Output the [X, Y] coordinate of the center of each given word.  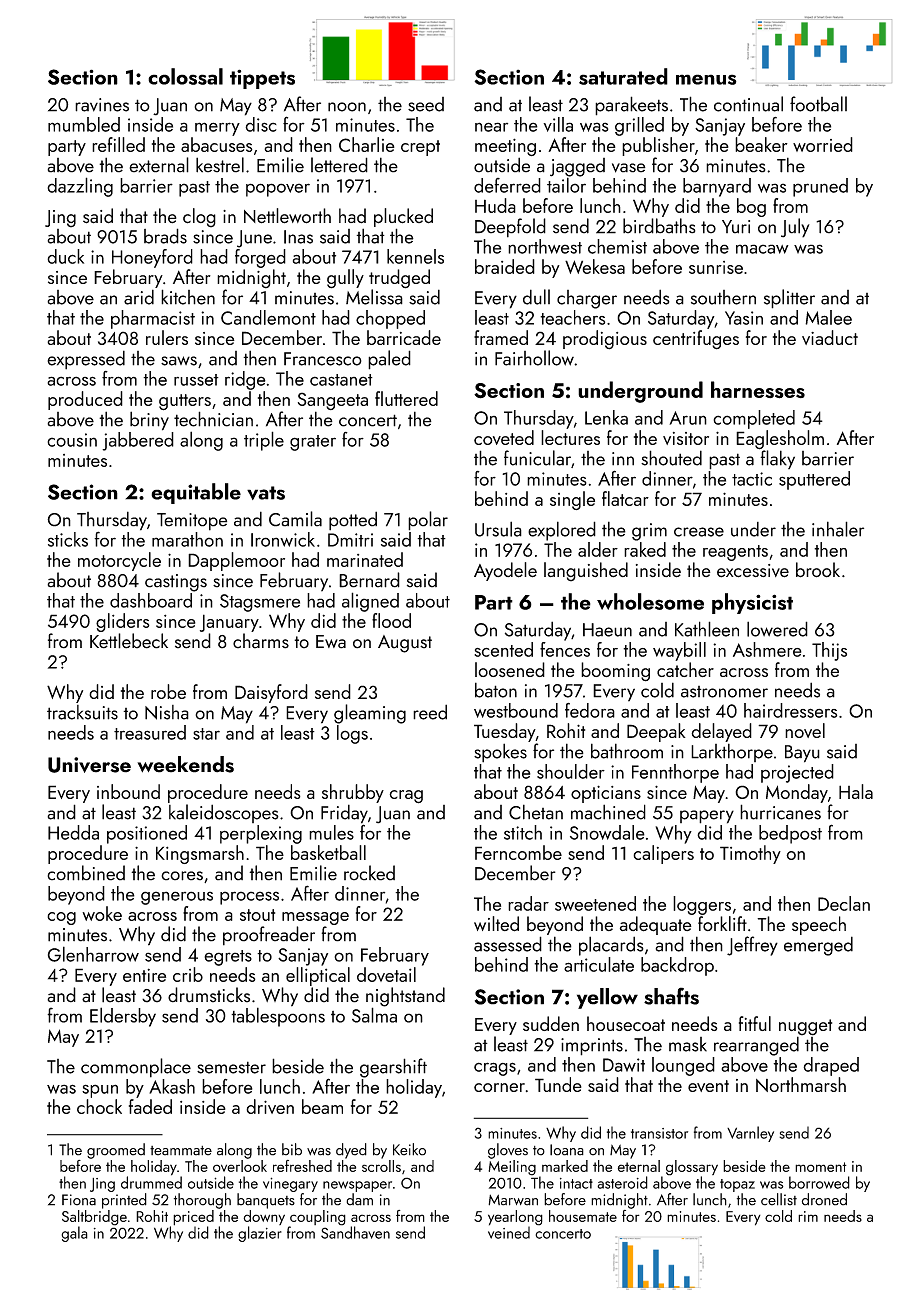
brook [818, 570]
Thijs [829, 651]
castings [176, 583]
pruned [820, 187]
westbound [516, 710]
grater [313, 443]
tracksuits [82, 712]
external [159, 165]
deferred [507, 185]
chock [99, 1106]
